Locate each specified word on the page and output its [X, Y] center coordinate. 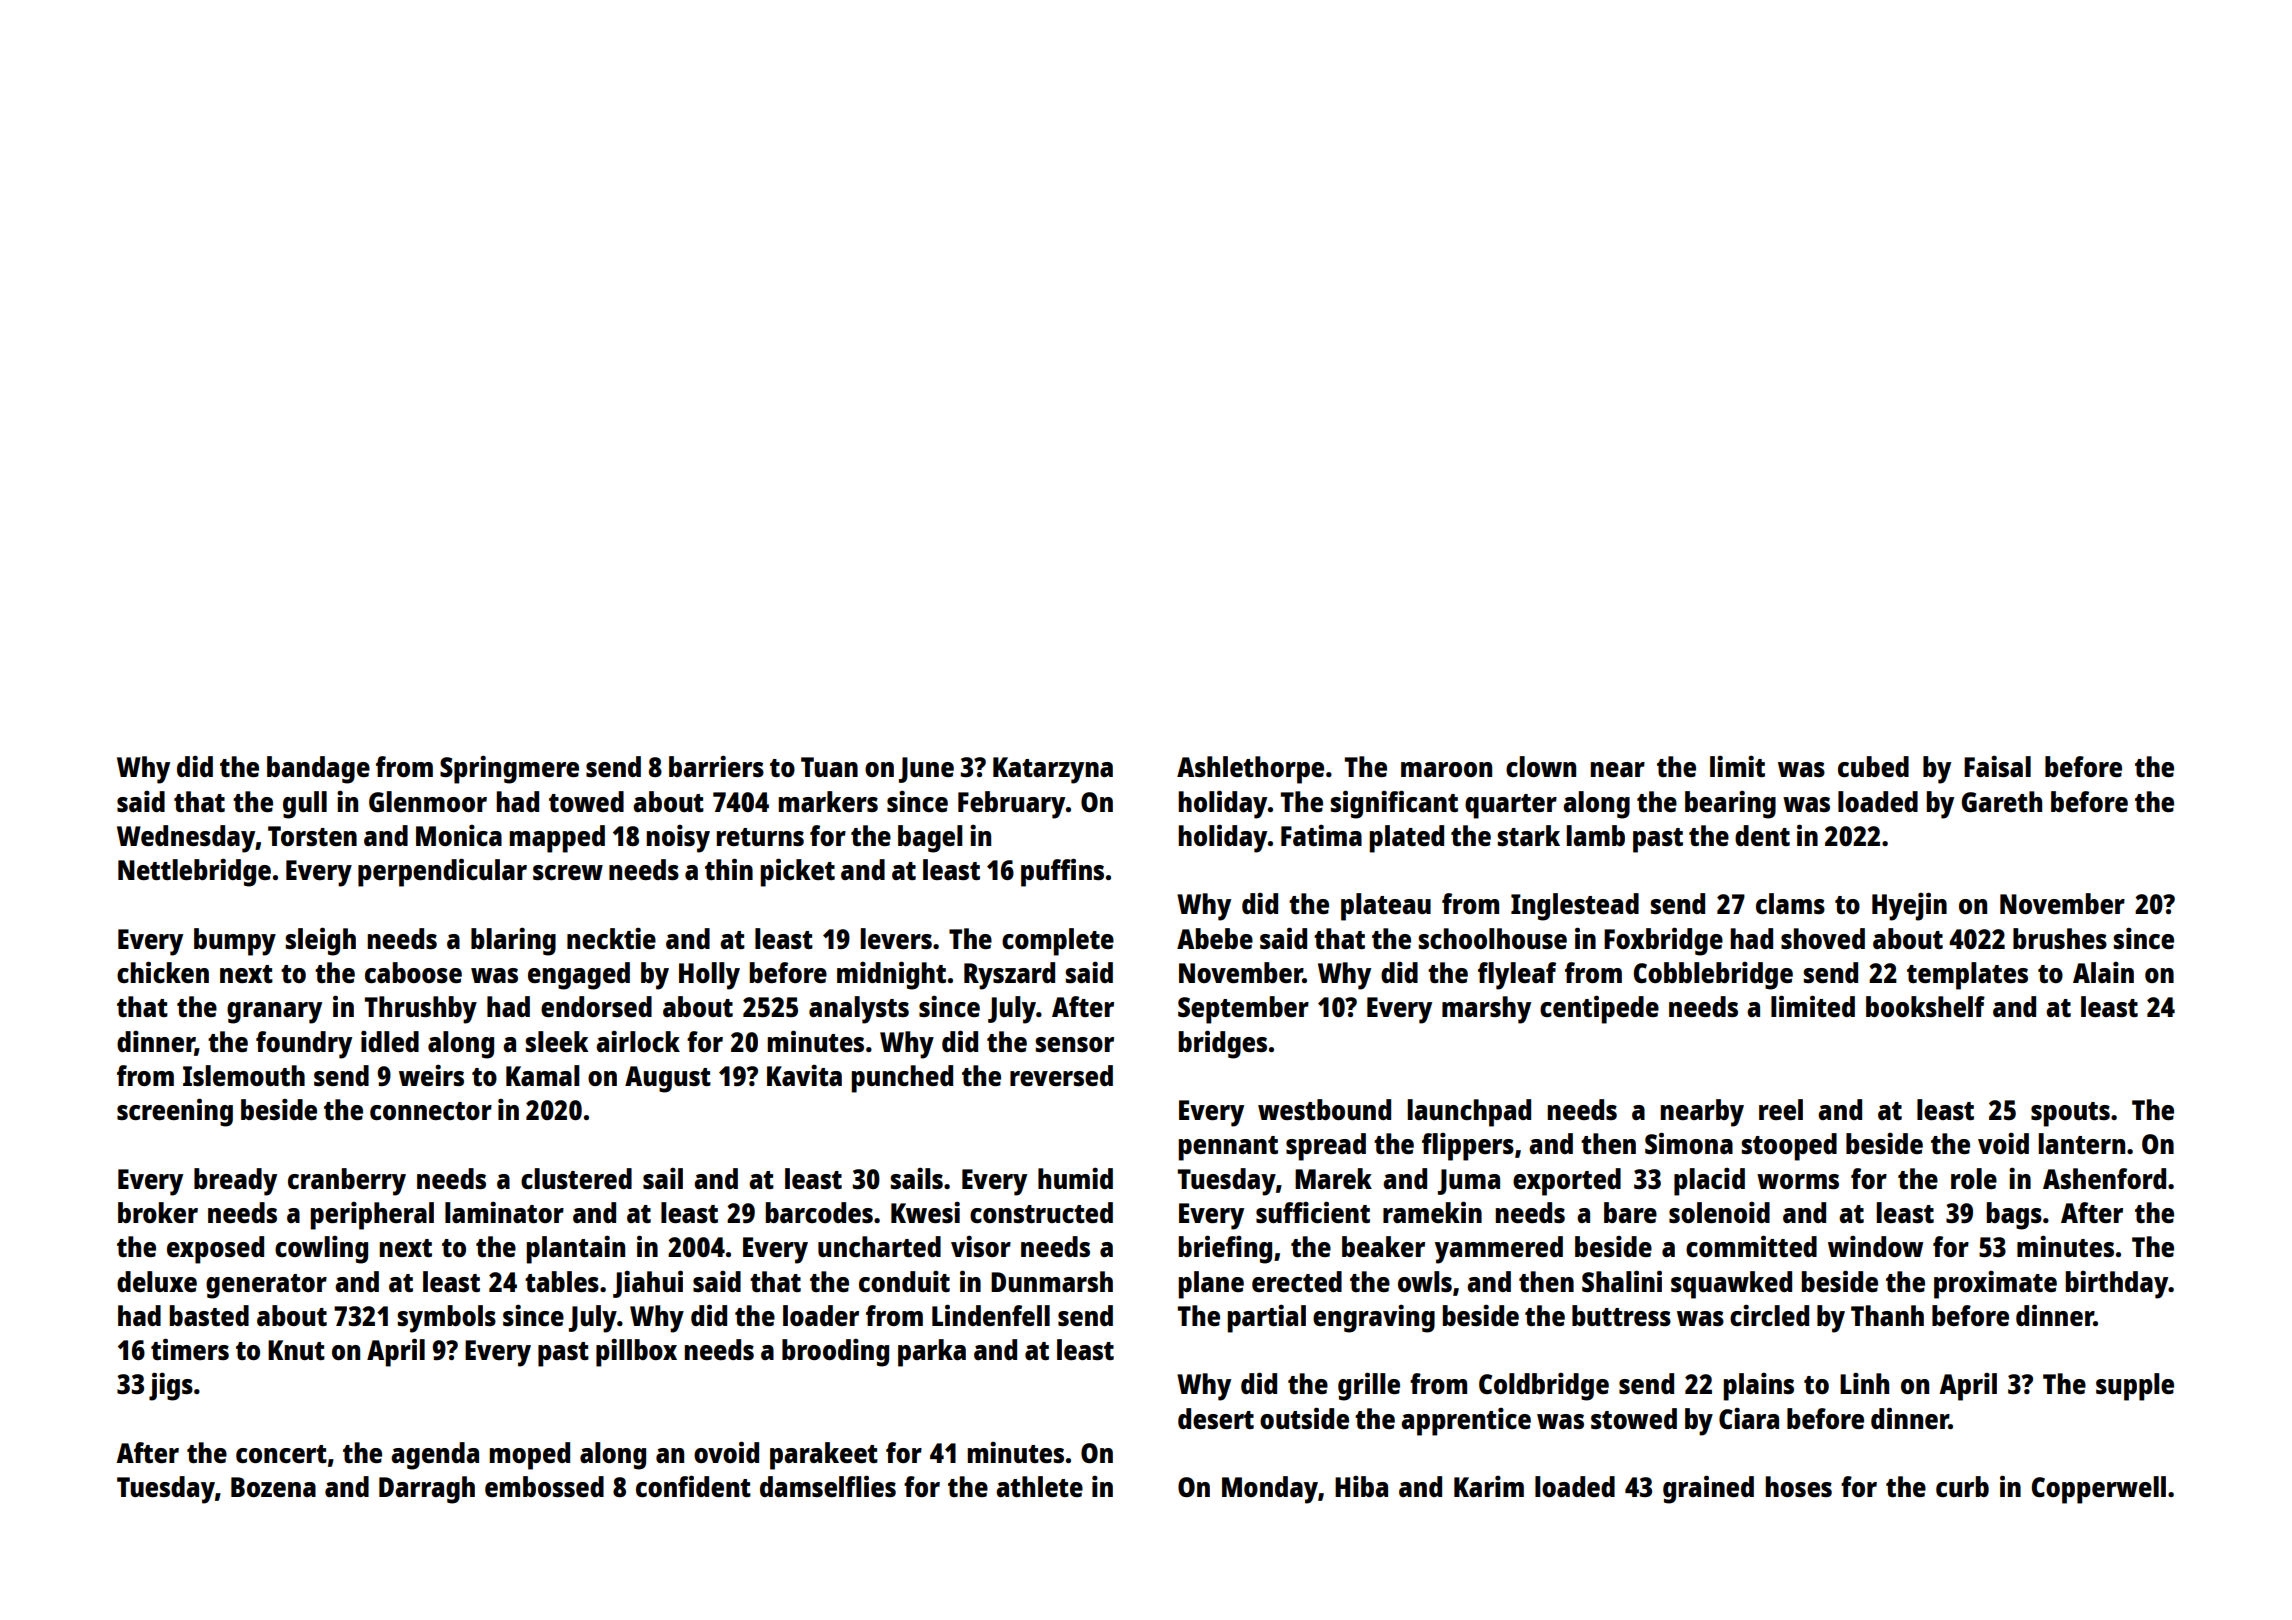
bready [235, 1182]
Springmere [509, 769]
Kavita [804, 1075]
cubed [1873, 766]
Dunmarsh [1052, 1281]
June [926, 770]
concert [281, 1454]
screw [568, 872]
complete [1058, 942]
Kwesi [925, 1212]
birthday [2117, 1284]
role [1974, 1178]
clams [1790, 903]
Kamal [542, 1075]
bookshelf [1925, 1006]
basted [209, 1315]
